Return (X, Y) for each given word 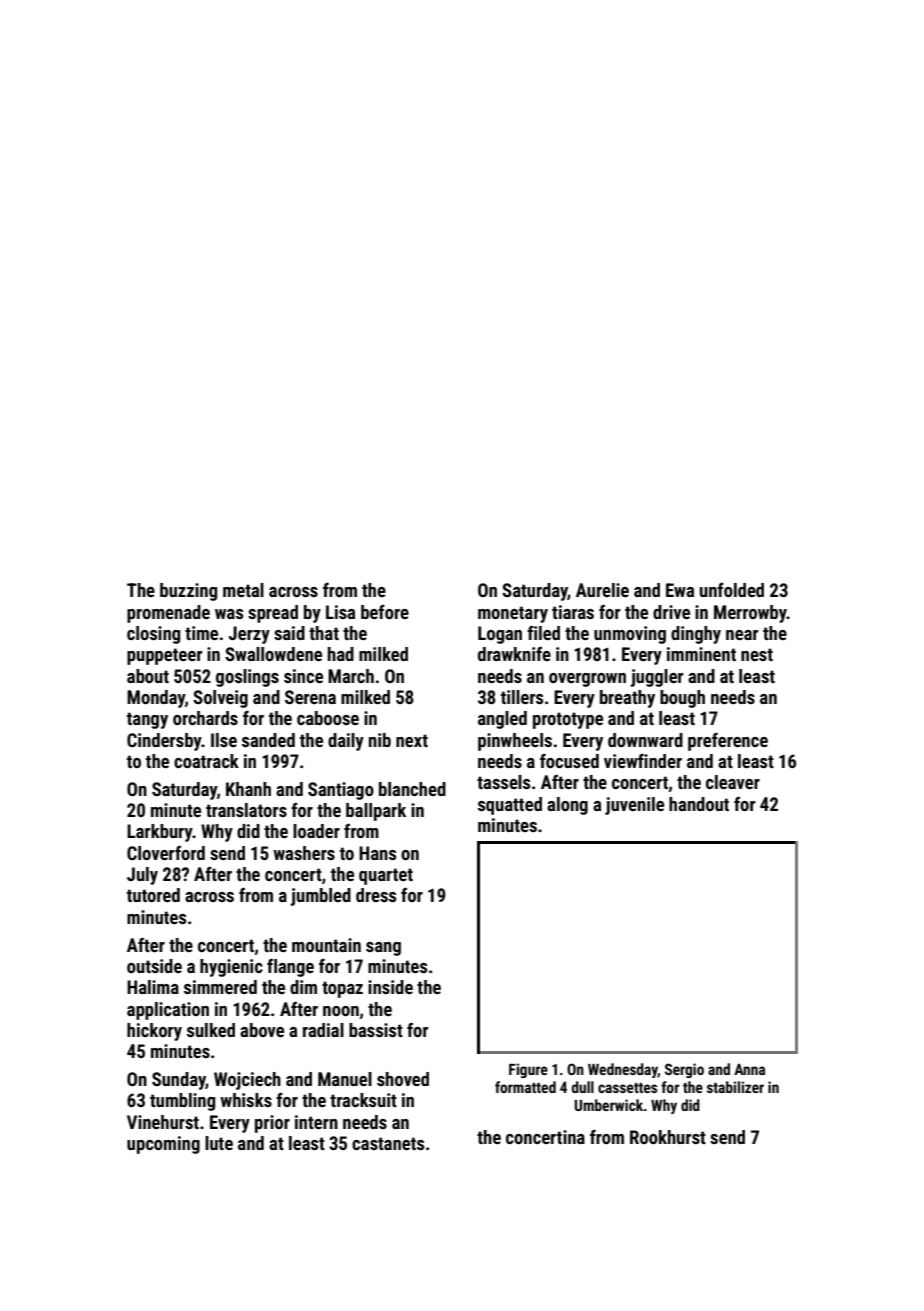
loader (316, 831)
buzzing (188, 592)
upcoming (163, 1145)
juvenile (634, 806)
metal (243, 590)
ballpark (376, 812)
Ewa (680, 590)
